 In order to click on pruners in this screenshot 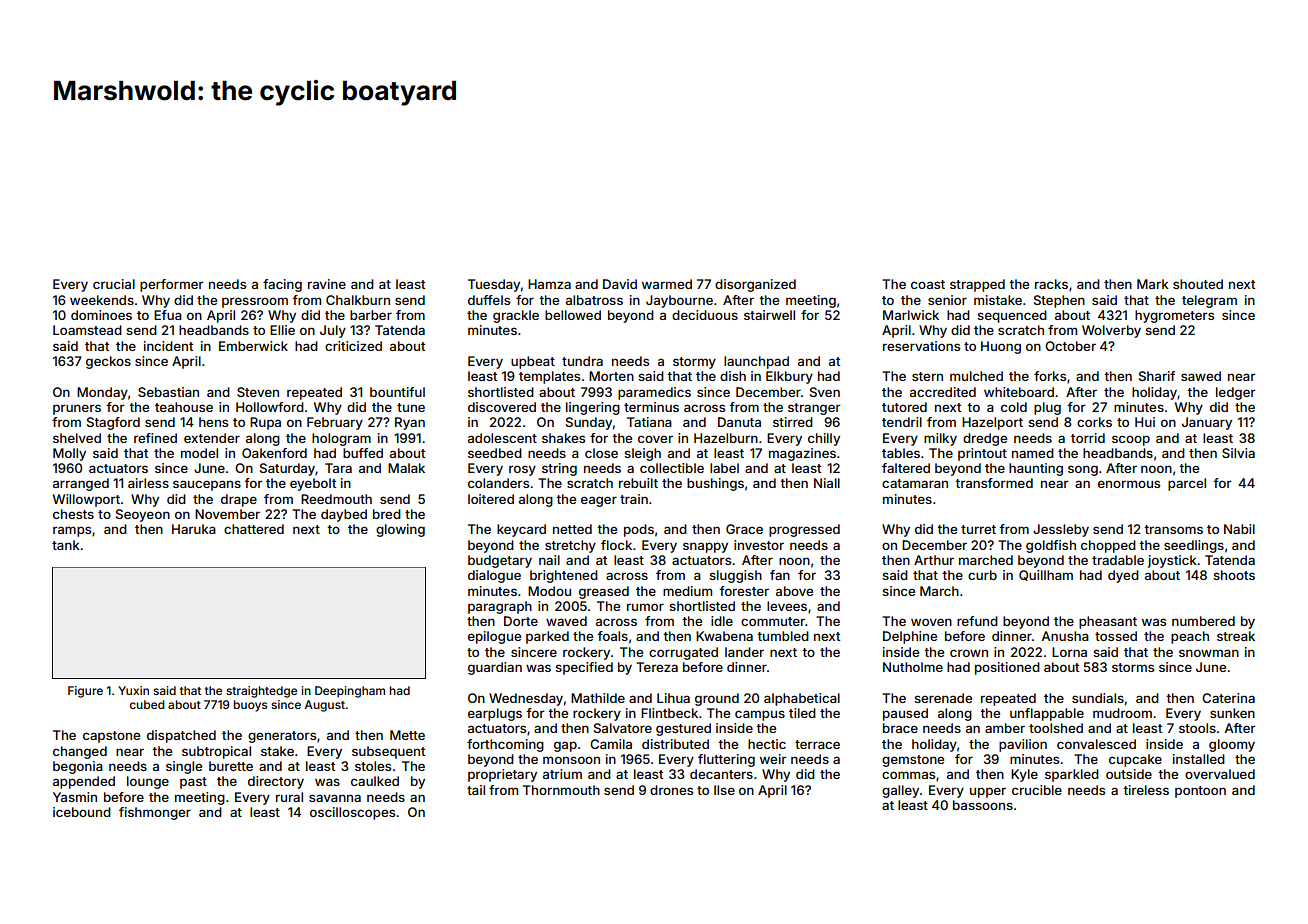, I will do `click(77, 409)`.
